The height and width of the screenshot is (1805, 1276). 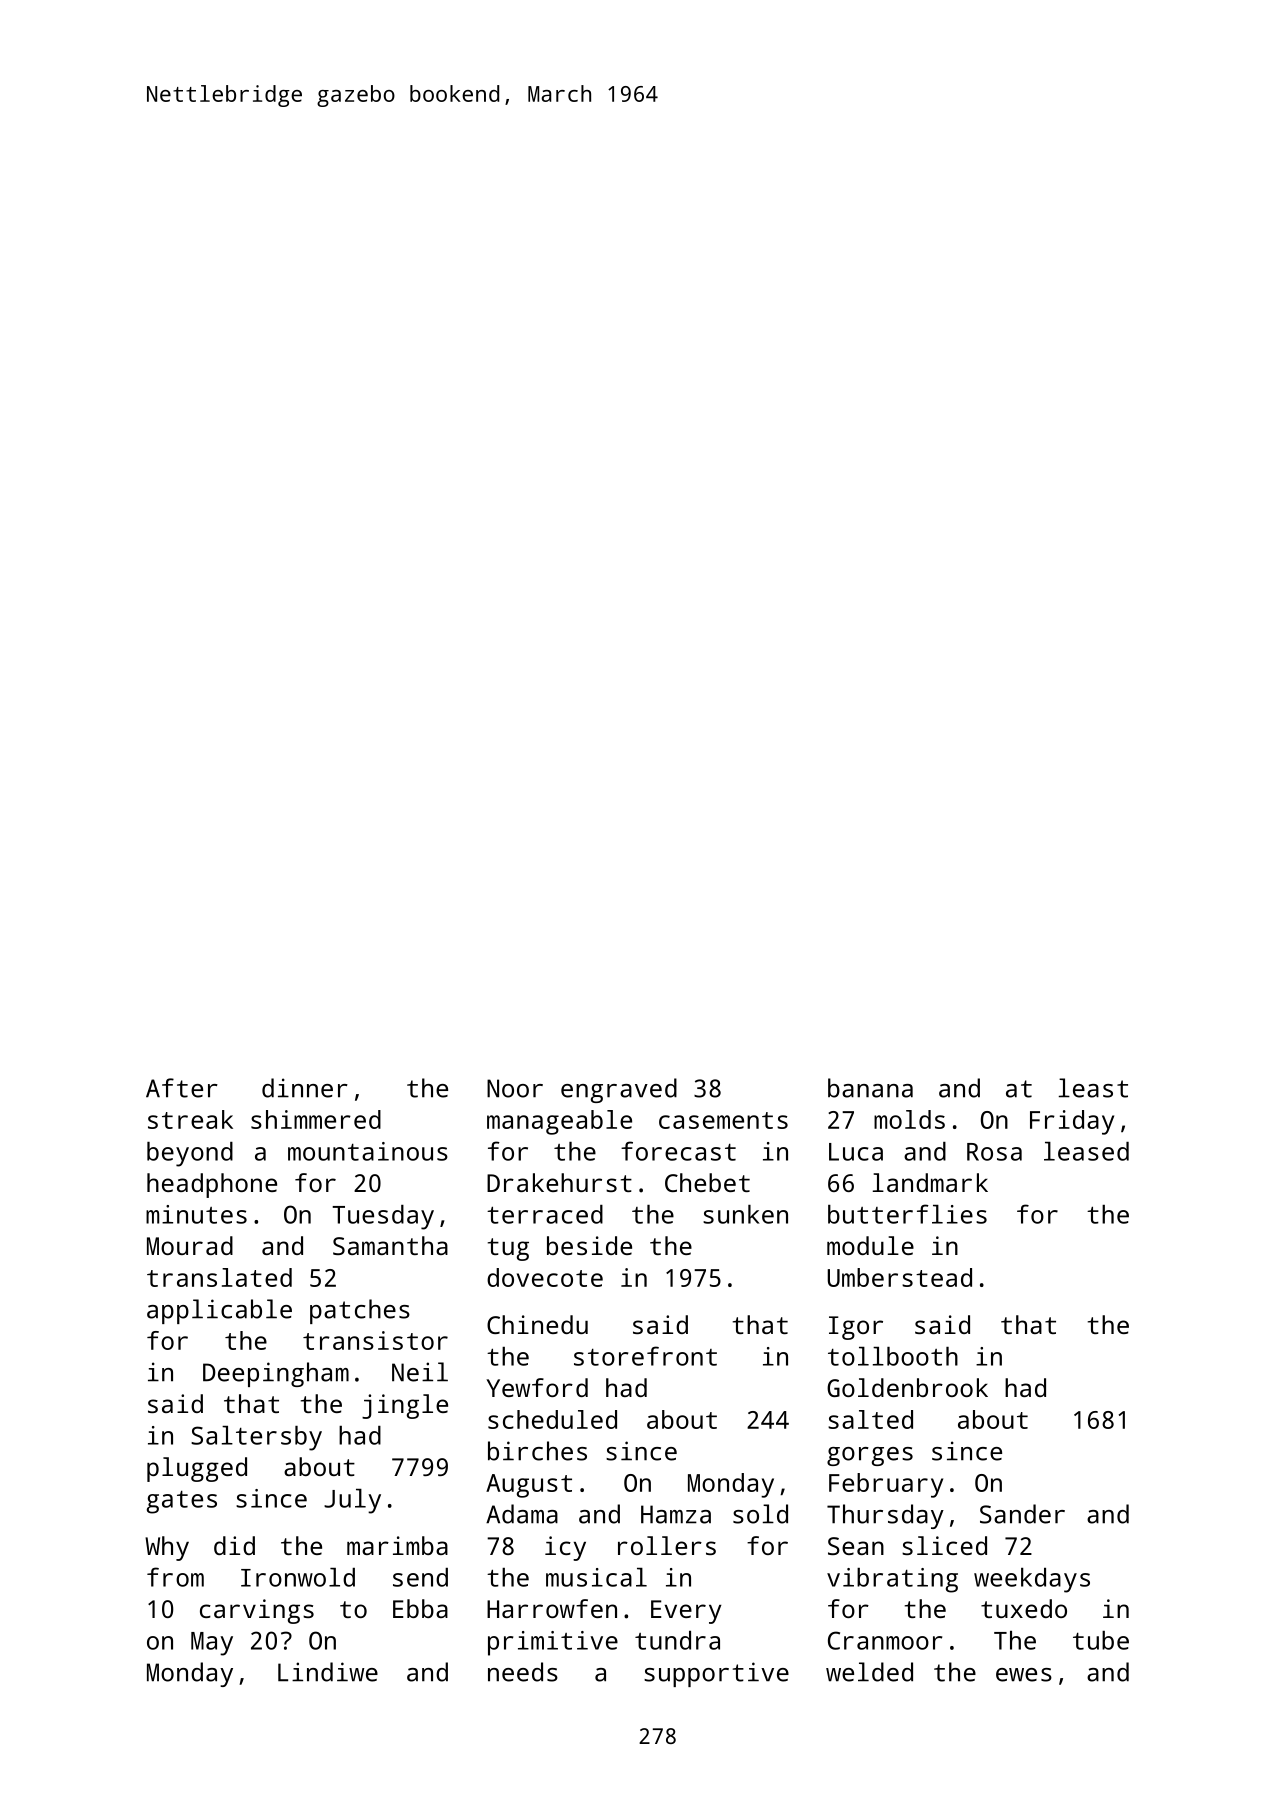 I want to click on banana, so click(x=870, y=1088).
